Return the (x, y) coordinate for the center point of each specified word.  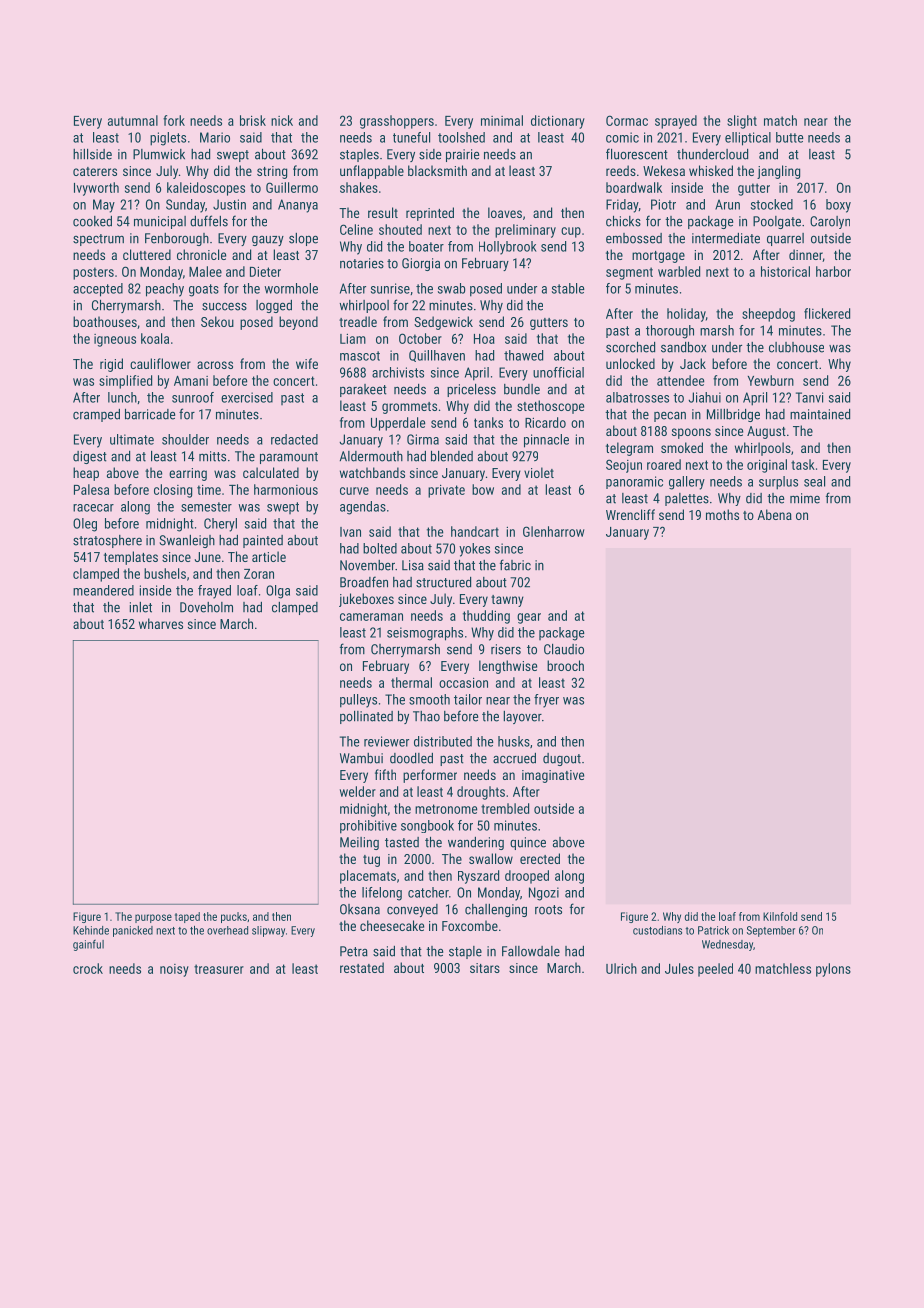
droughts (481, 793)
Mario (215, 137)
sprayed (676, 122)
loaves (505, 212)
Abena (774, 514)
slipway (268, 931)
